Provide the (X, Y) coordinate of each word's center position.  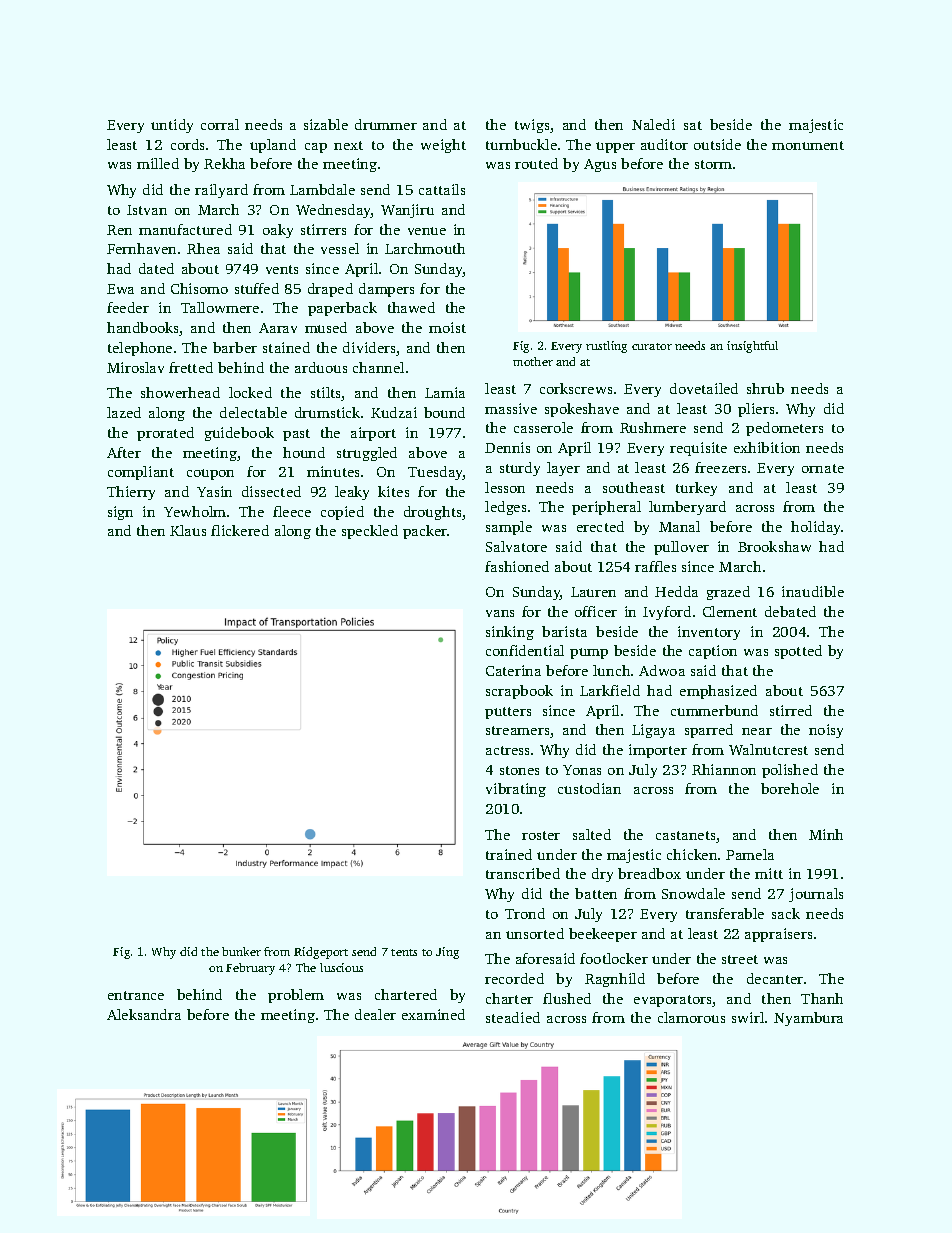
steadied (513, 1017)
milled (158, 163)
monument (808, 145)
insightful (752, 347)
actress (507, 750)
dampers (386, 290)
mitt (769, 873)
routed (536, 163)
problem (296, 996)
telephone (140, 349)
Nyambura (808, 1019)
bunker (241, 951)
